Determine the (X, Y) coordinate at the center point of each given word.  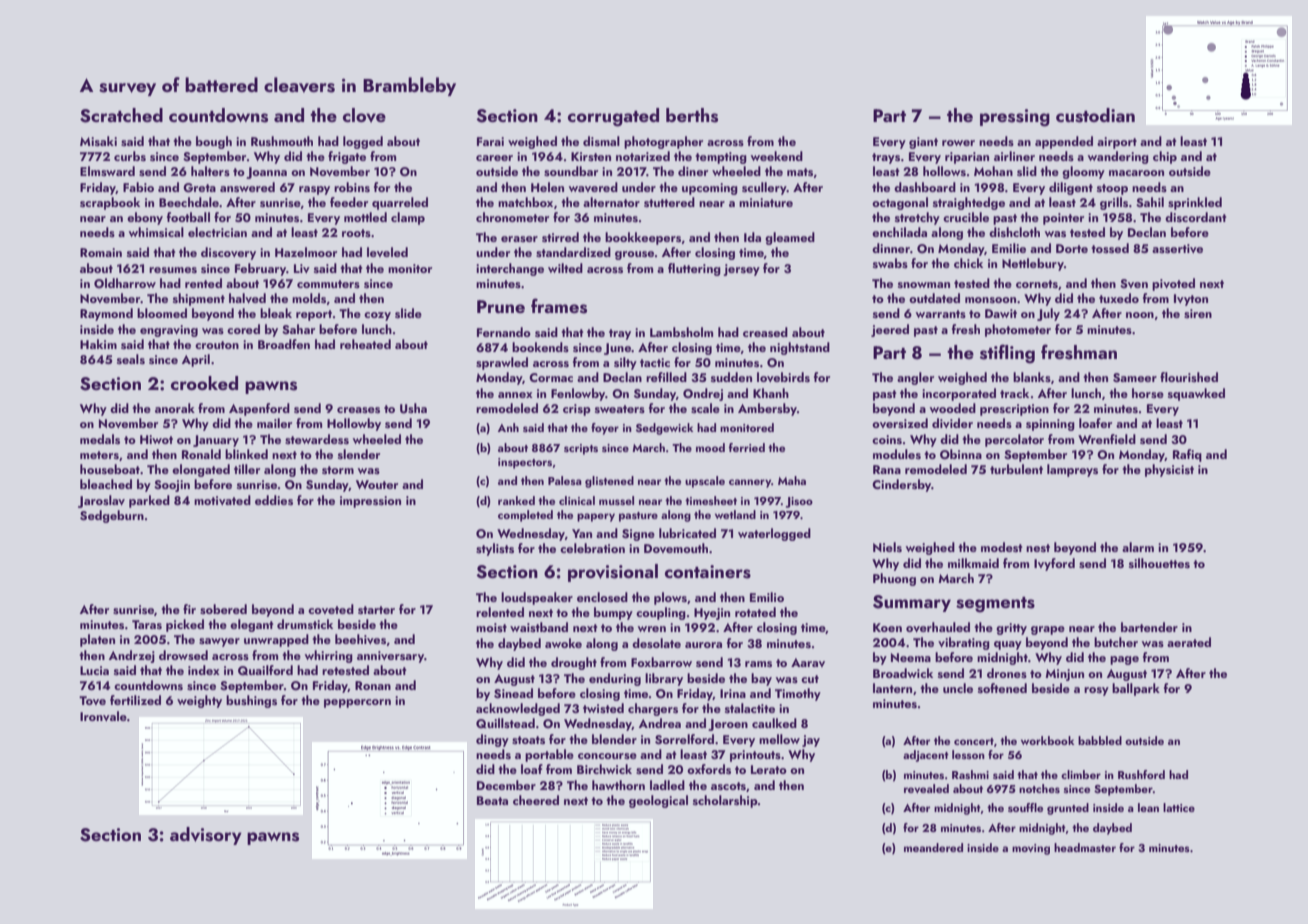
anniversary (390, 657)
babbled (1100, 740)
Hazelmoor (306, 252)
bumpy (613, 613)
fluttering (694, 269)
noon (1140, 315)
